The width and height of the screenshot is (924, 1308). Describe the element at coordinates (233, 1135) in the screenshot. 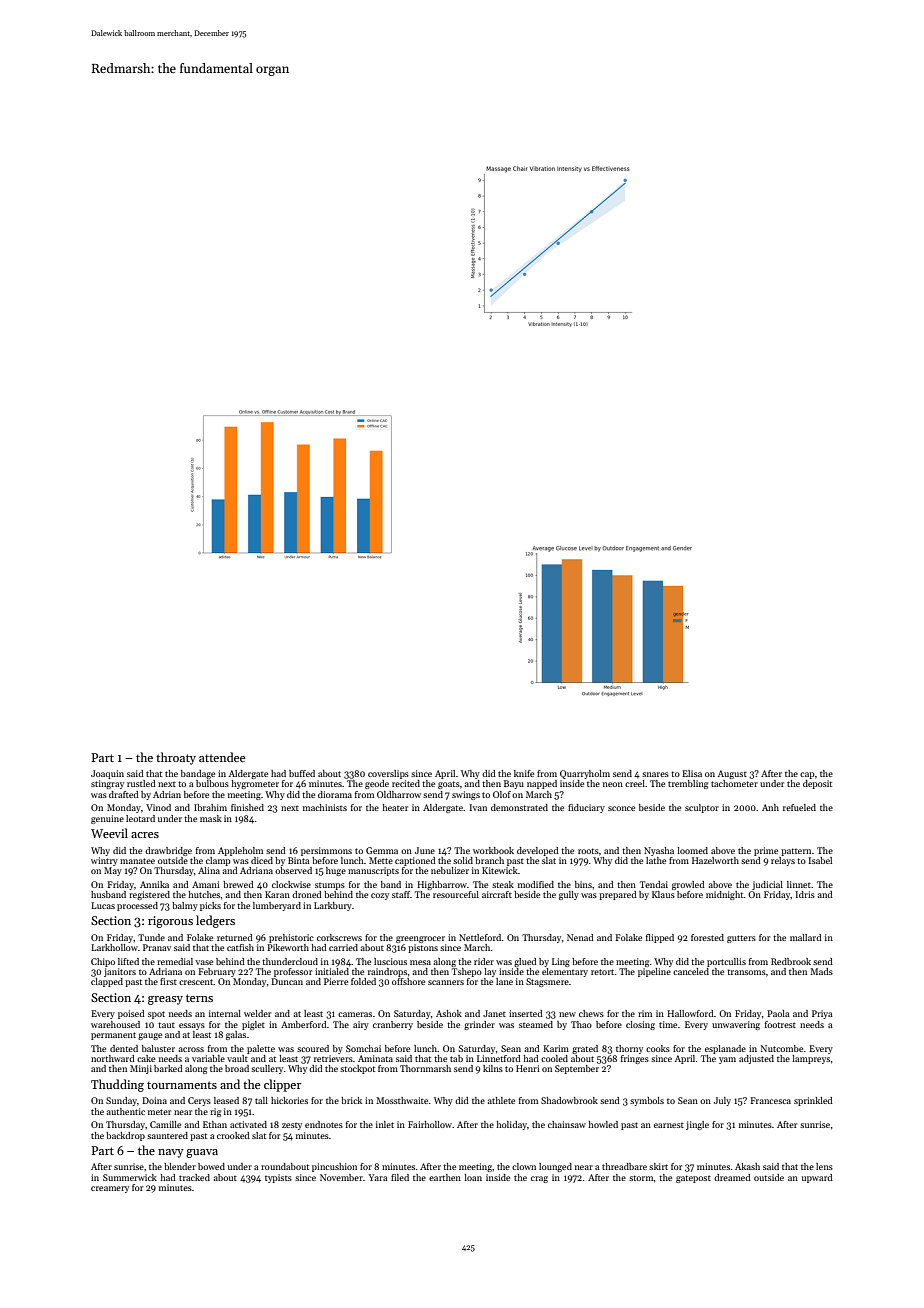

I see `crooked` at that location.
